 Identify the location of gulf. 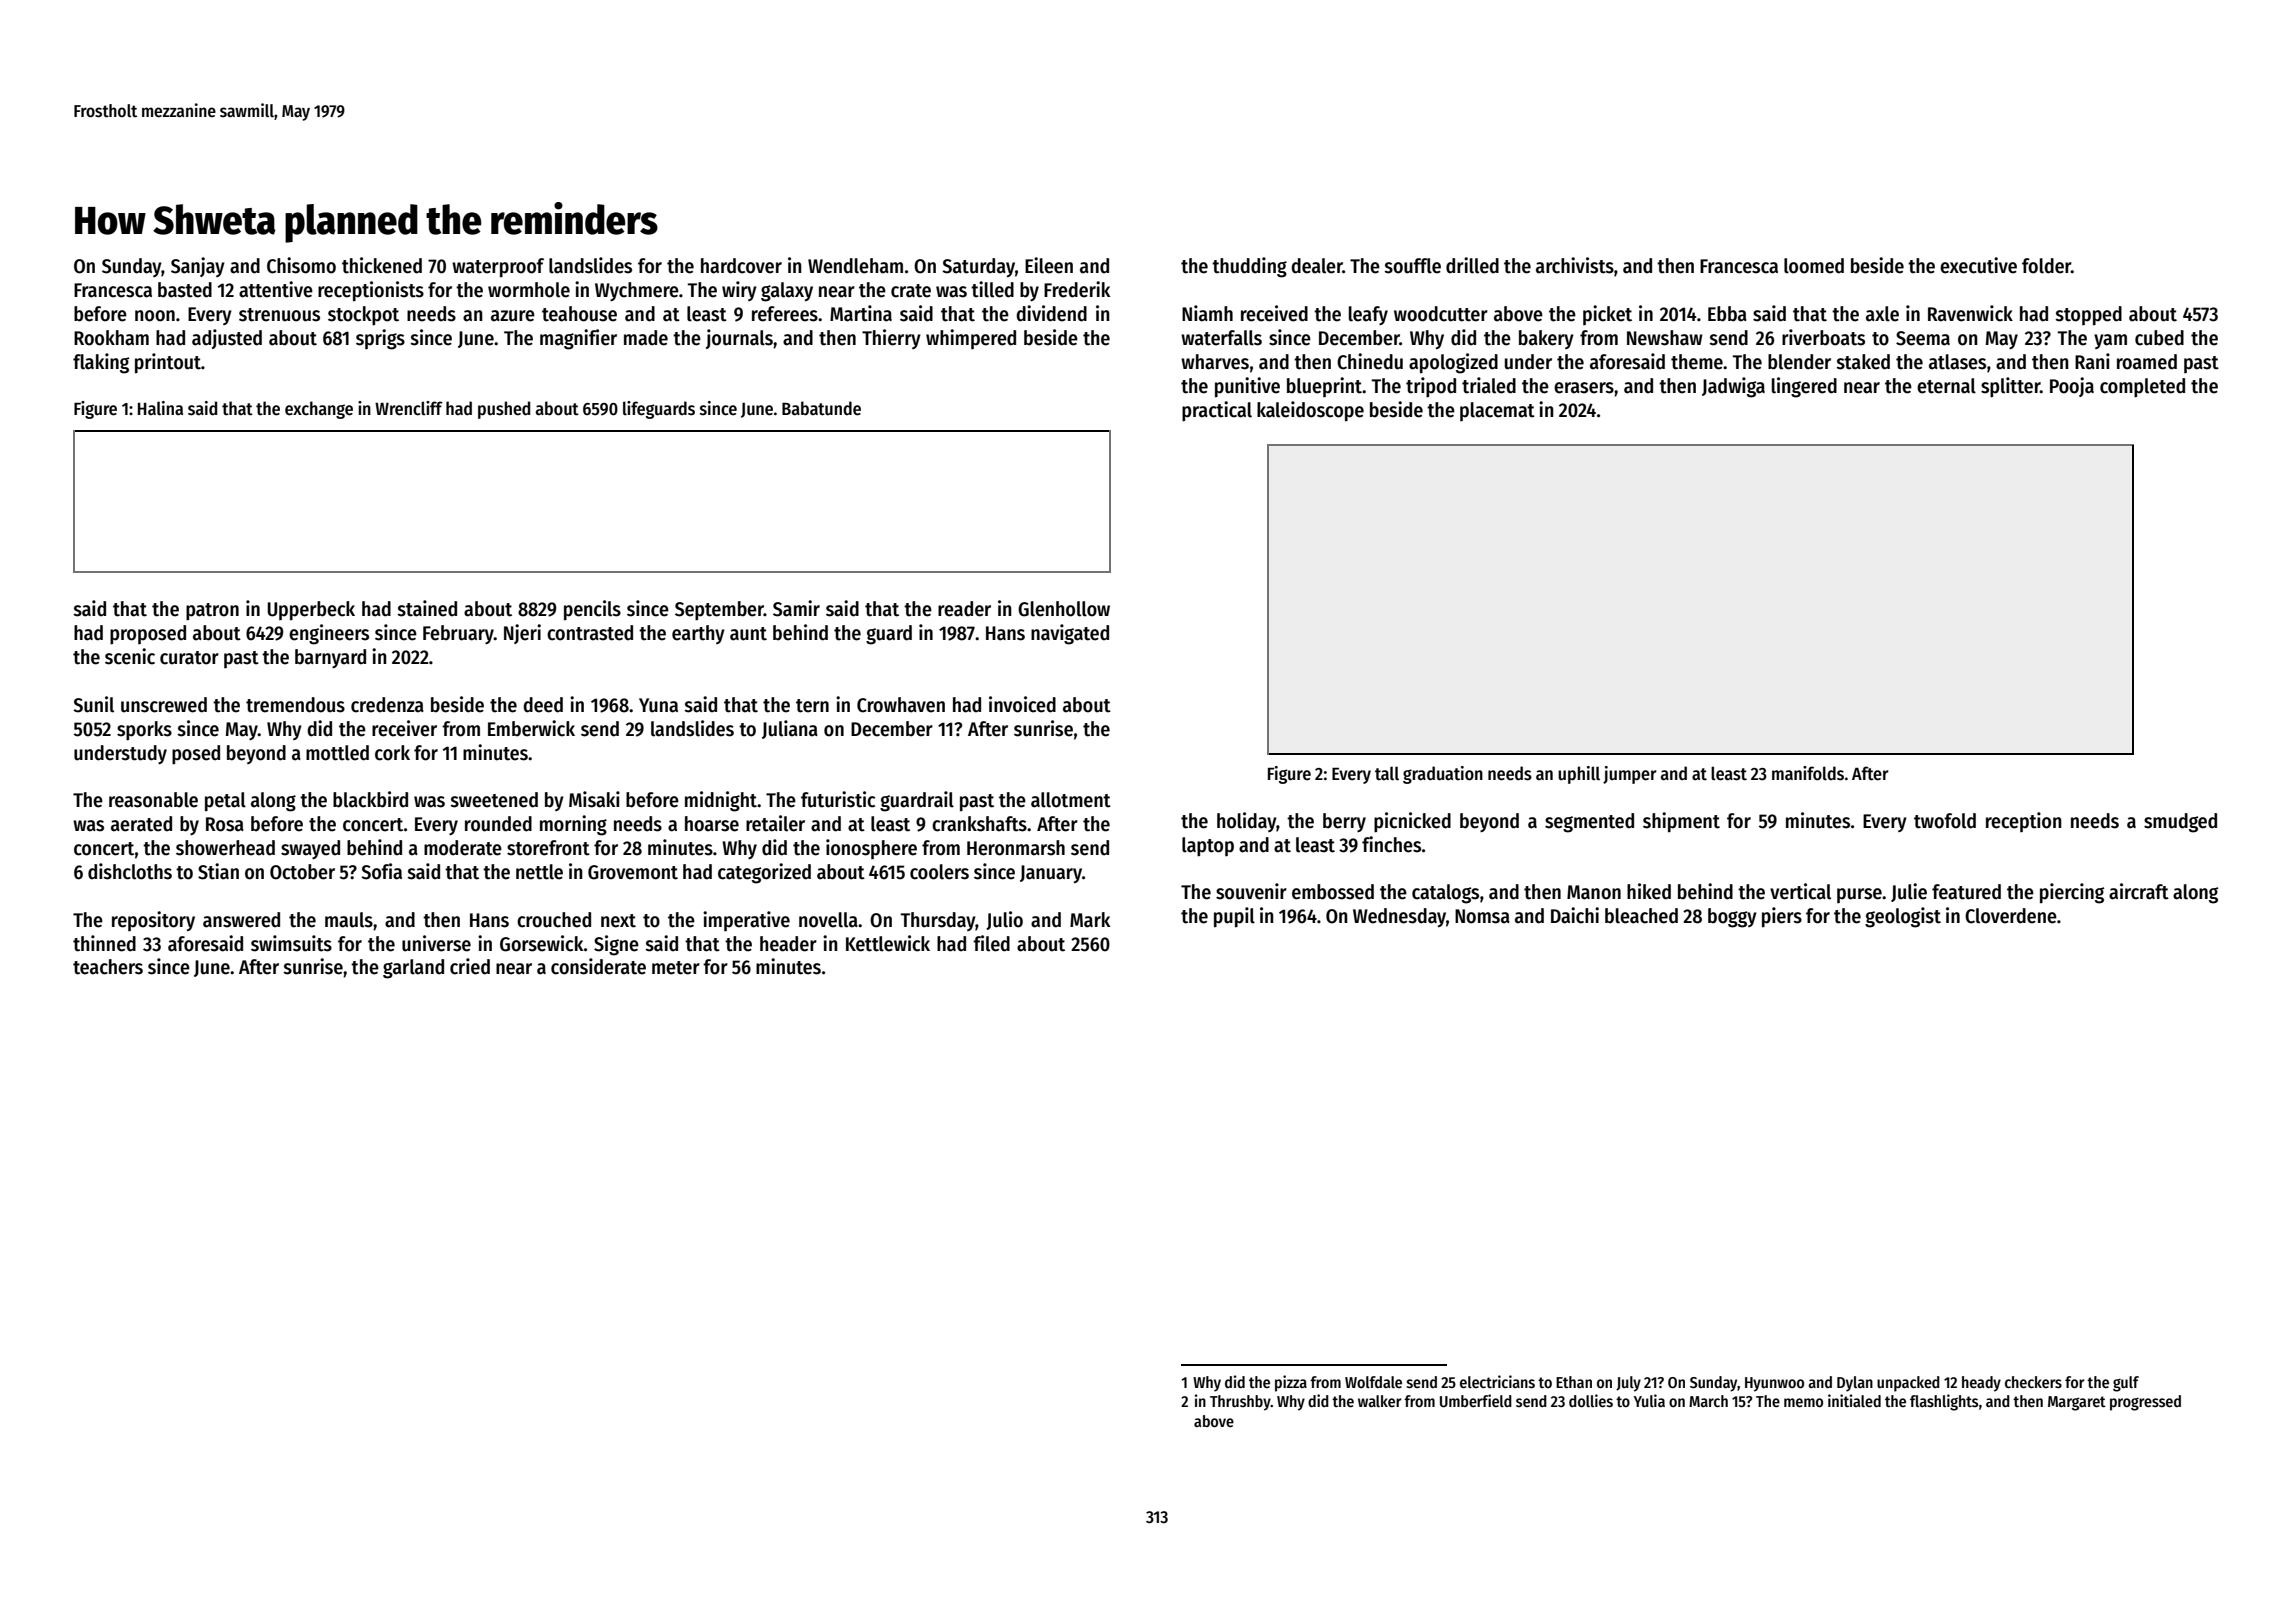
(2126, 1384).
